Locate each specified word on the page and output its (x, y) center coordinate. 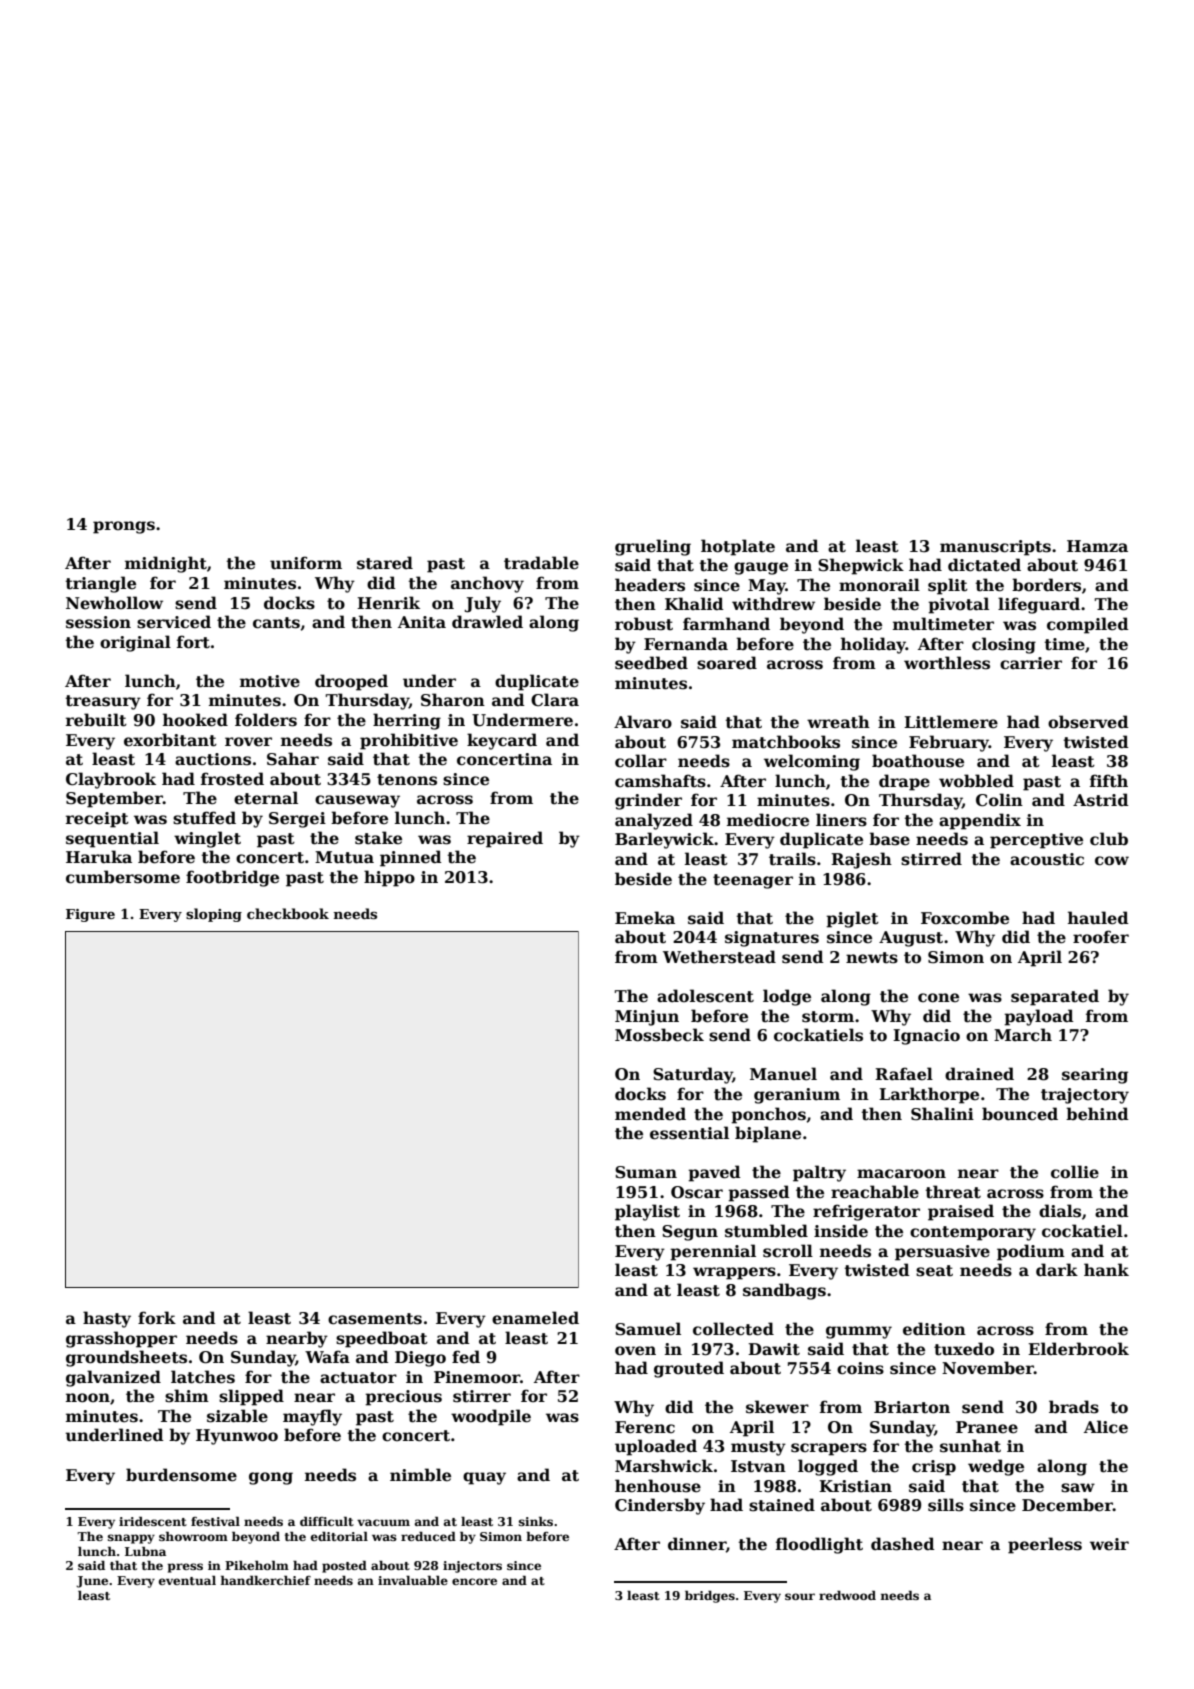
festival (215, 1521)
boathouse (918, 761)
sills (946, 1505)
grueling (653, 547)
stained (782, 1505)
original (135, 643)
